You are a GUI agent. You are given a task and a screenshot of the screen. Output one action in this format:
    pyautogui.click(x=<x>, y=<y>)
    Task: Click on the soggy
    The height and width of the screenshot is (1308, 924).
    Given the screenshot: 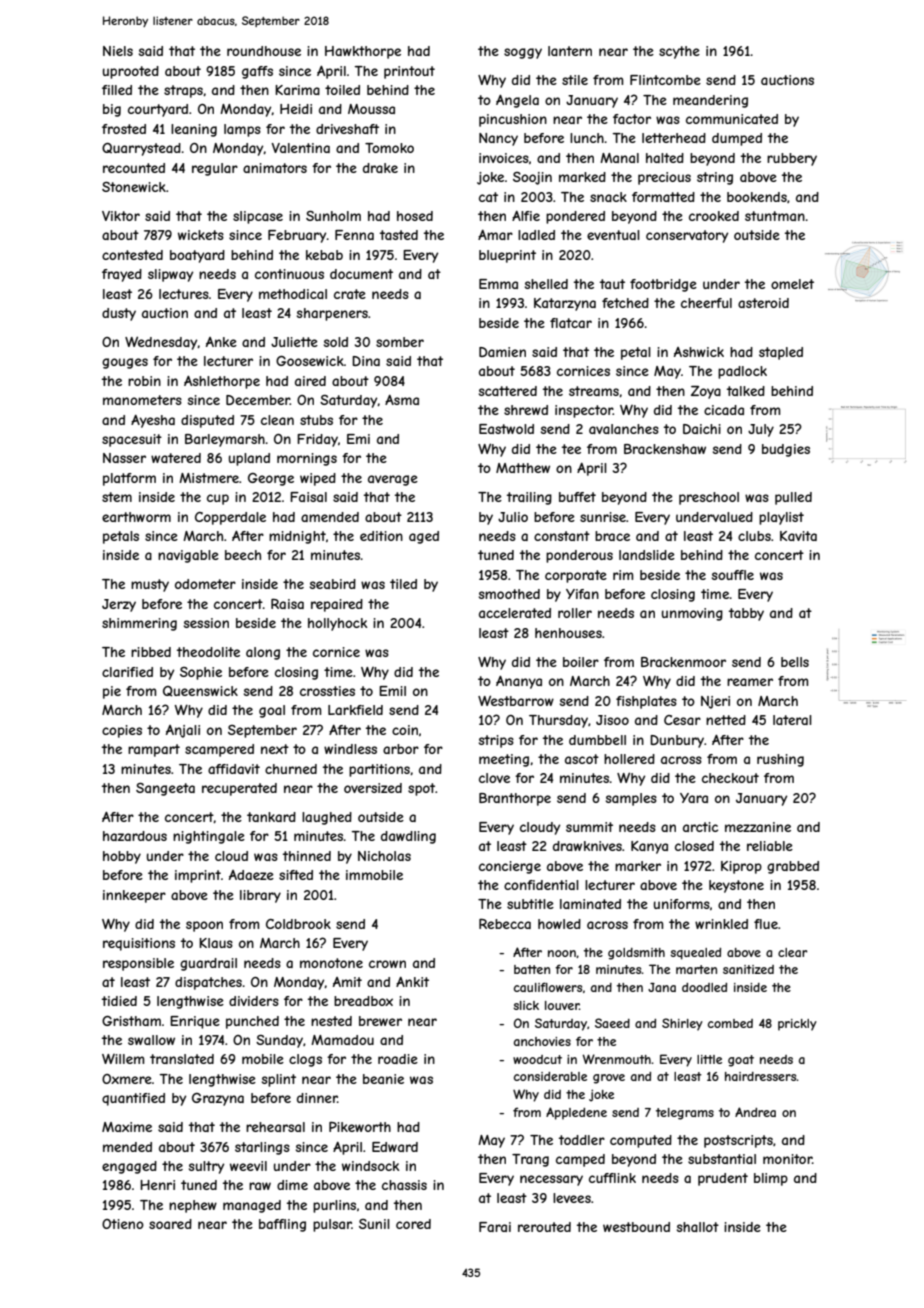 What is the action you would take?
    pyautogui.click(x=523, y=53)
